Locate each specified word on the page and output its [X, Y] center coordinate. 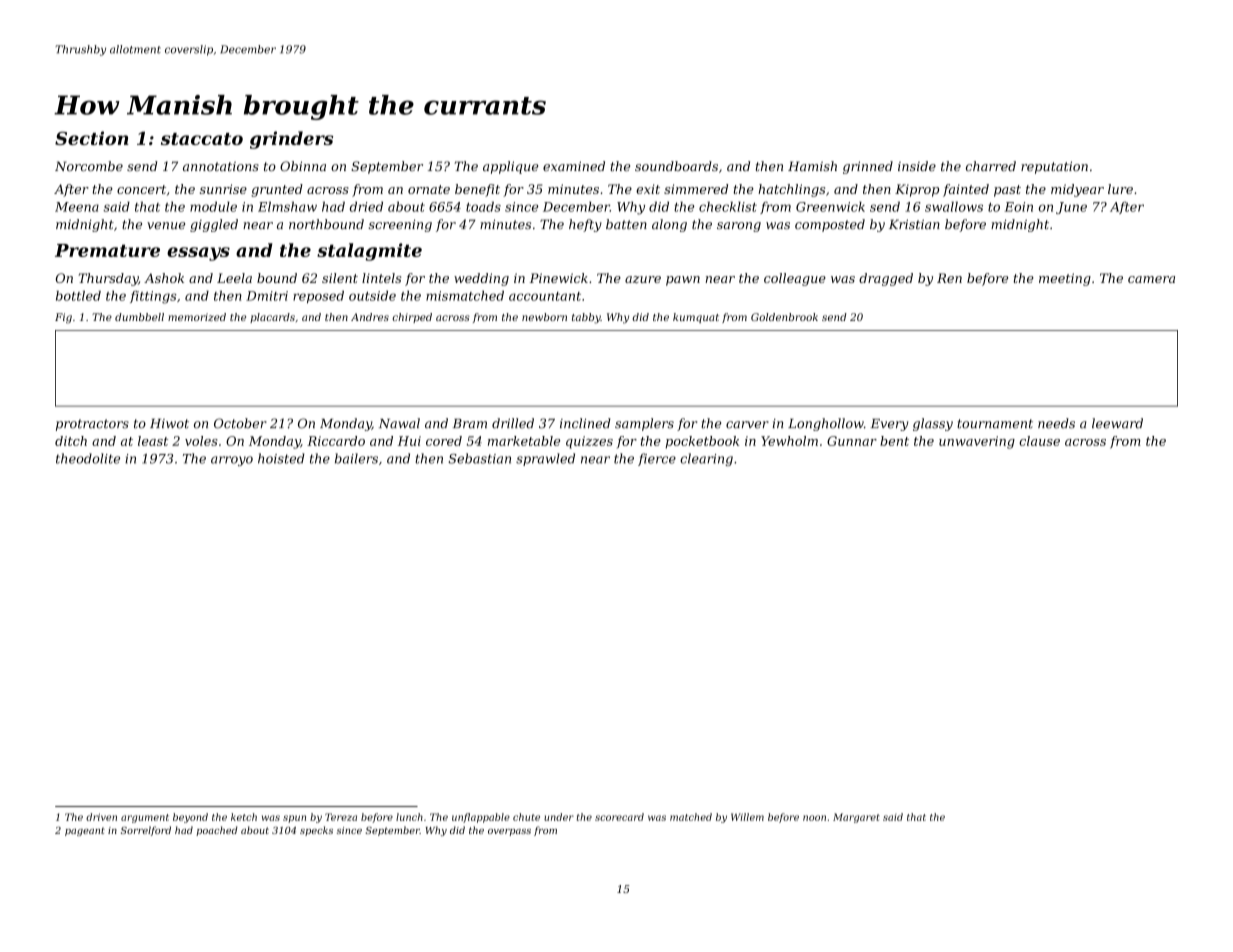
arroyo [232, 461]
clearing [706, 459]
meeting [1065, 279]
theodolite [88, 458]
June [1071, 208]
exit [648, 189]
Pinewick [559, 278]
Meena [77, 207]
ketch [244, 817]
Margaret [856, 818]
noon [814, 818]
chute [526, 817]
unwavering [977, 442]
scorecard [619, 817]
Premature [107, 250]
